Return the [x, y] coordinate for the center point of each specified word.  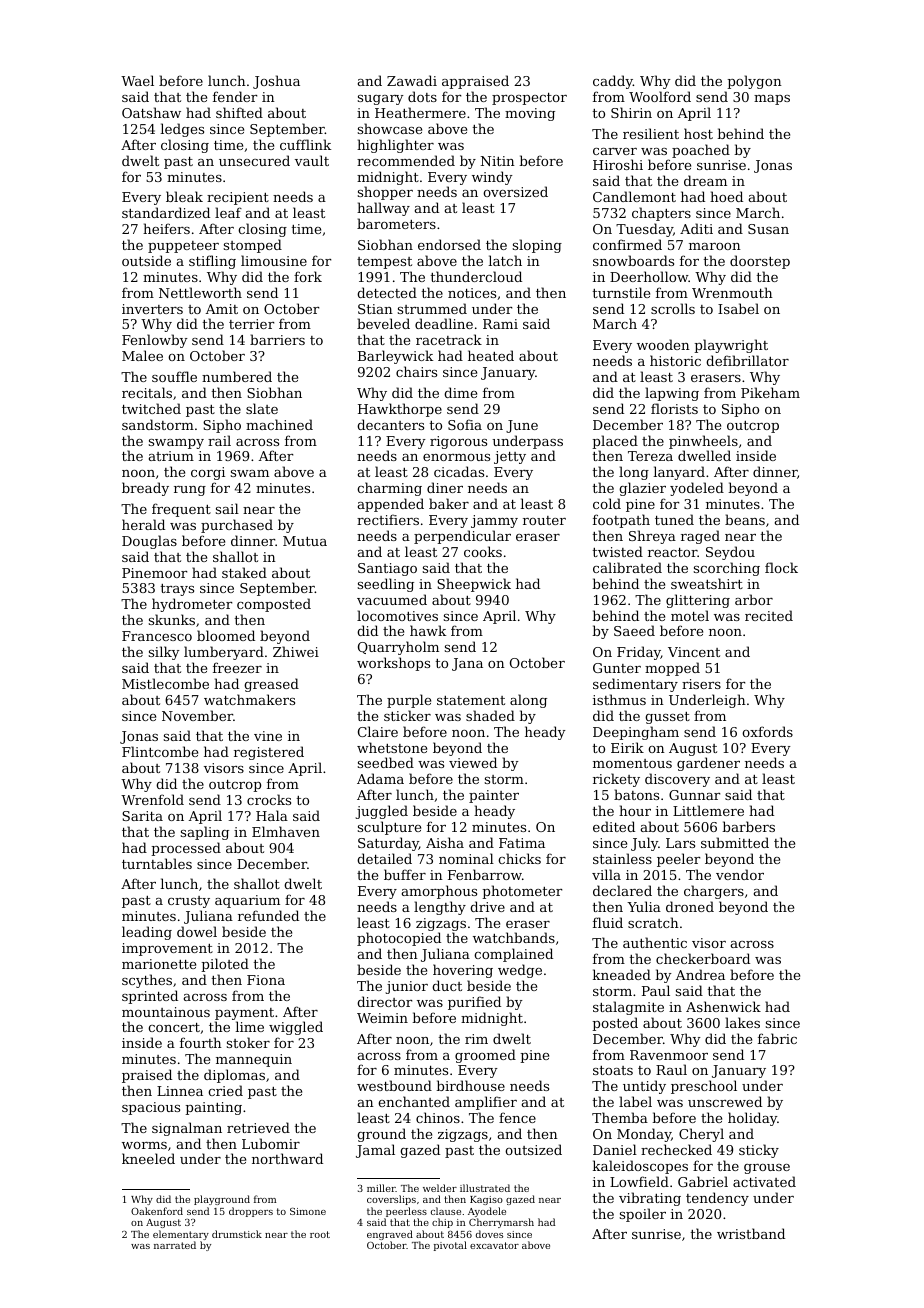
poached [701, 151]
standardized [166, 212]
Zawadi [412, 80]
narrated [175, 1245]
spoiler [643, 1215]
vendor [740, 874]
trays [177, 590]
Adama [380, 778]
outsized [533, 1149]
